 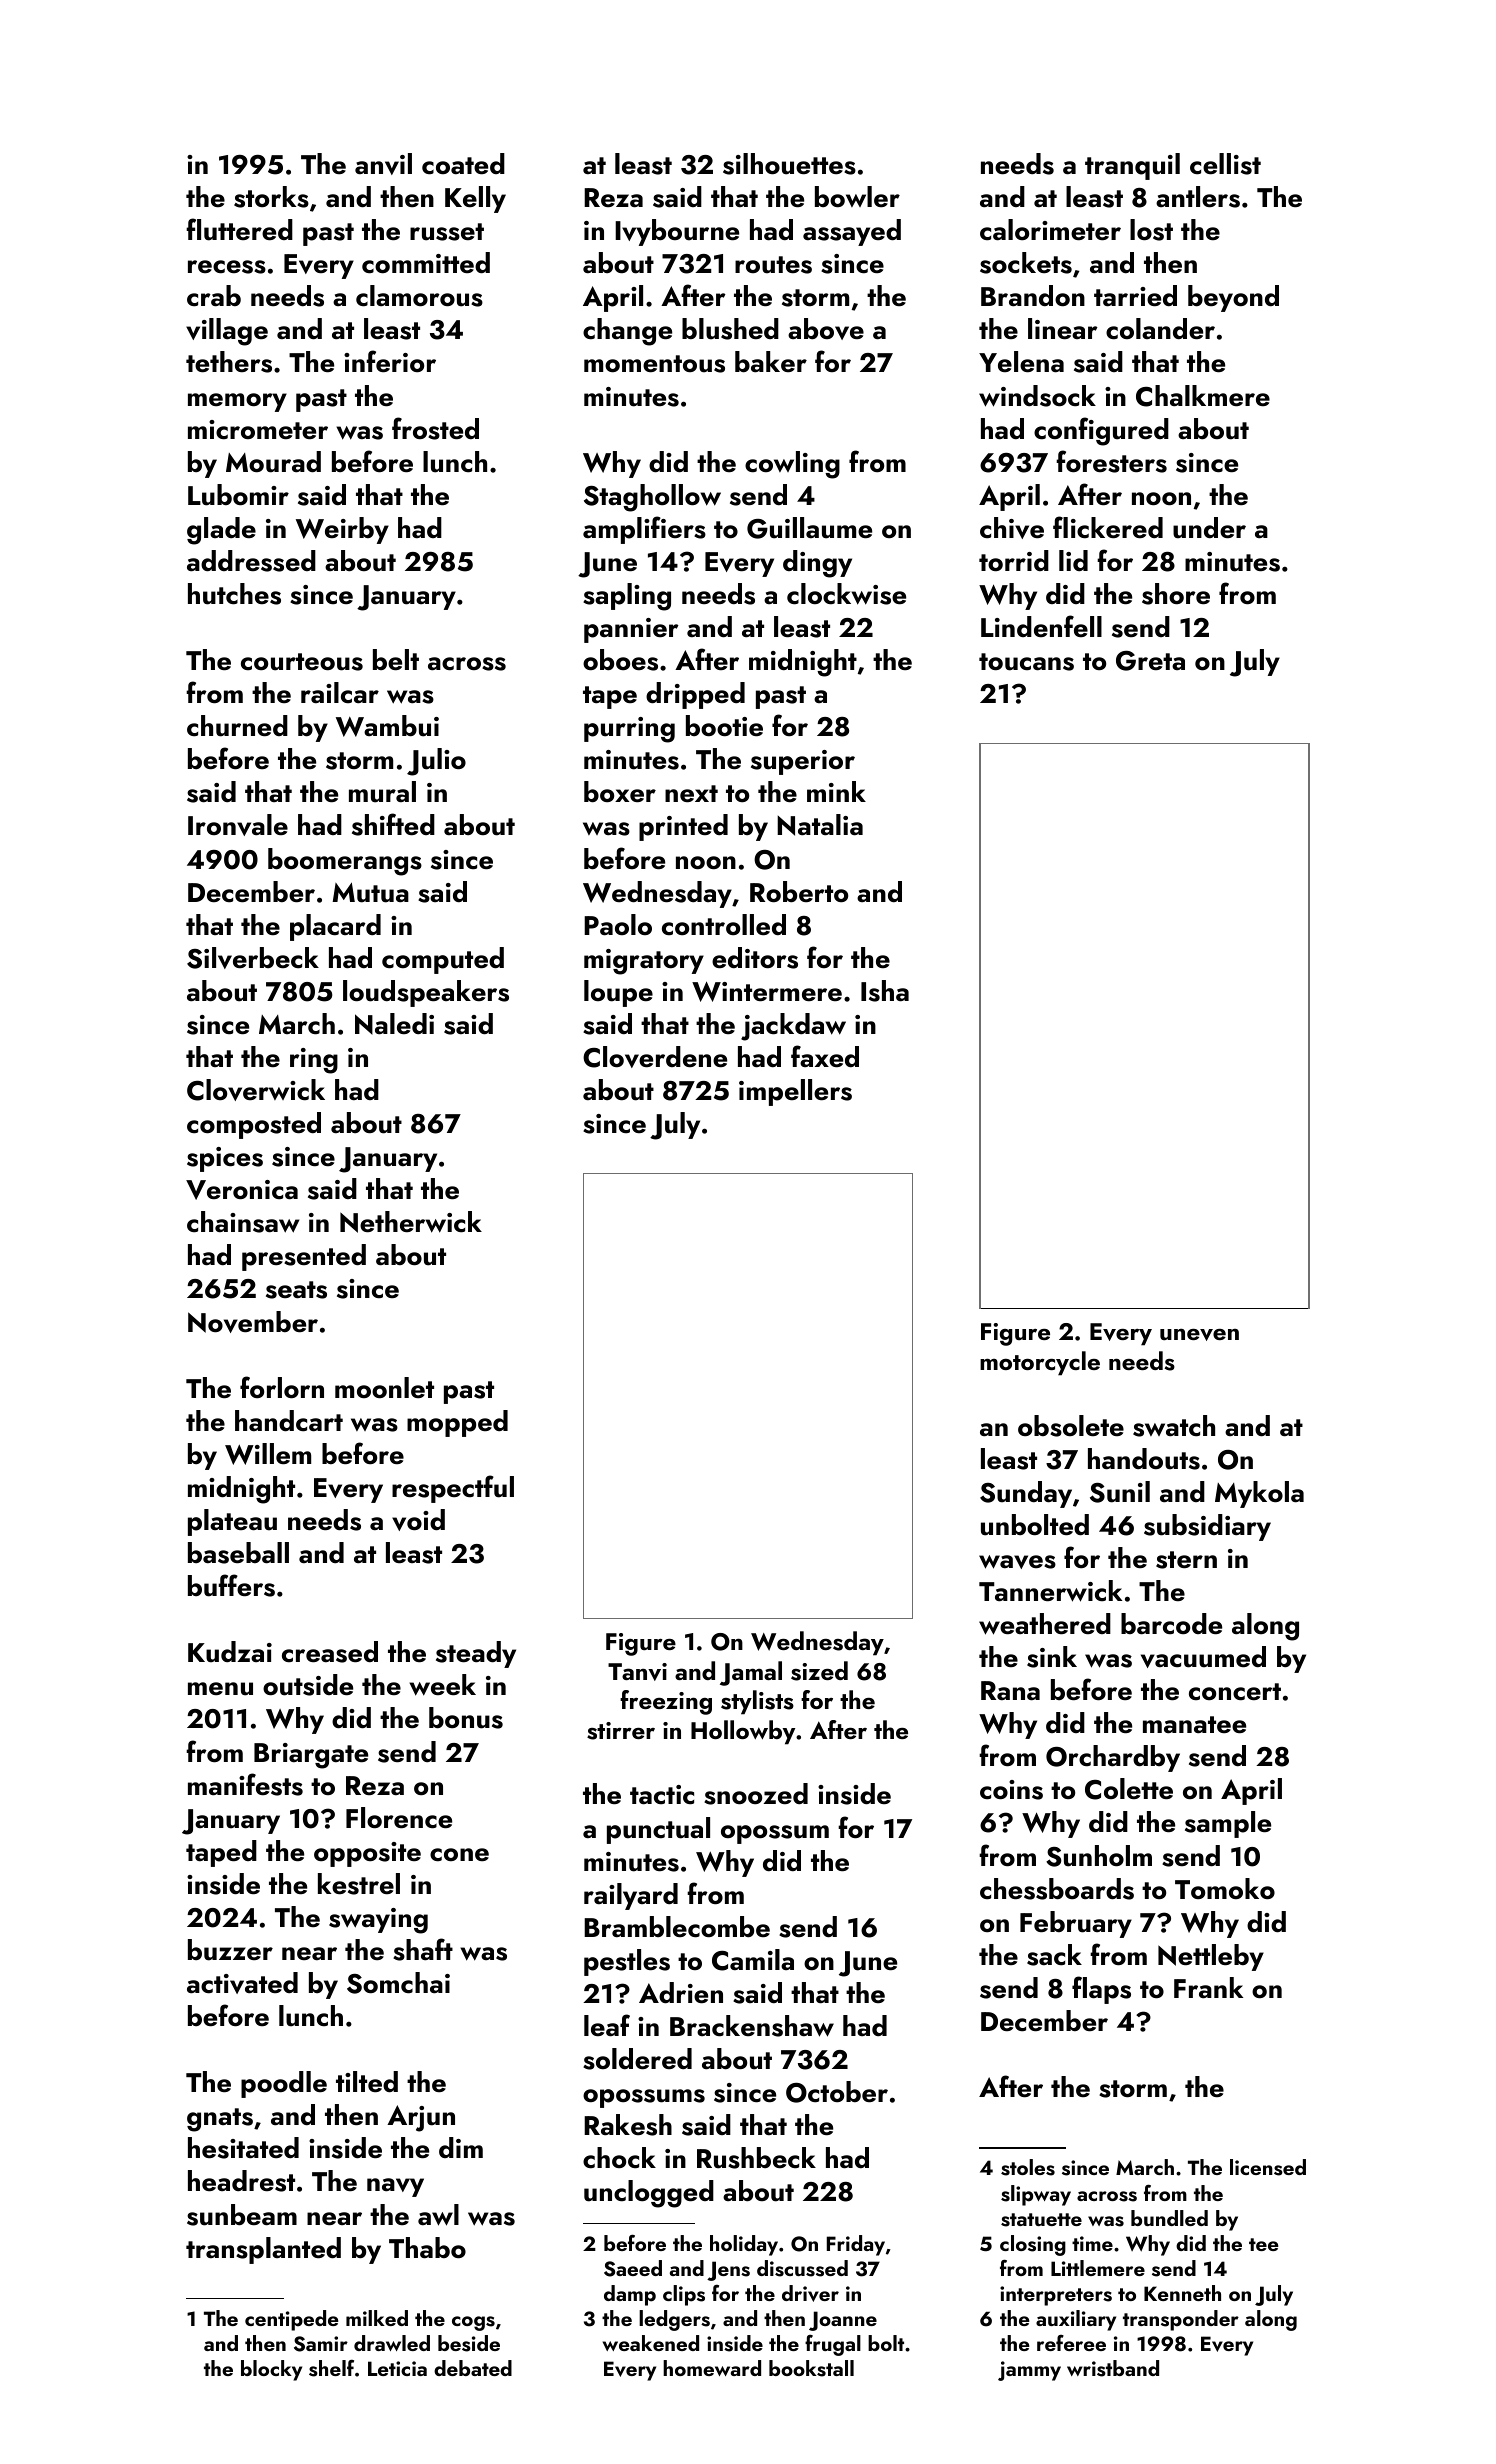 What do you see at coordinates (712, 2368) in the screenshot?
I see `homeward` at bounding box center [712, 2368].
